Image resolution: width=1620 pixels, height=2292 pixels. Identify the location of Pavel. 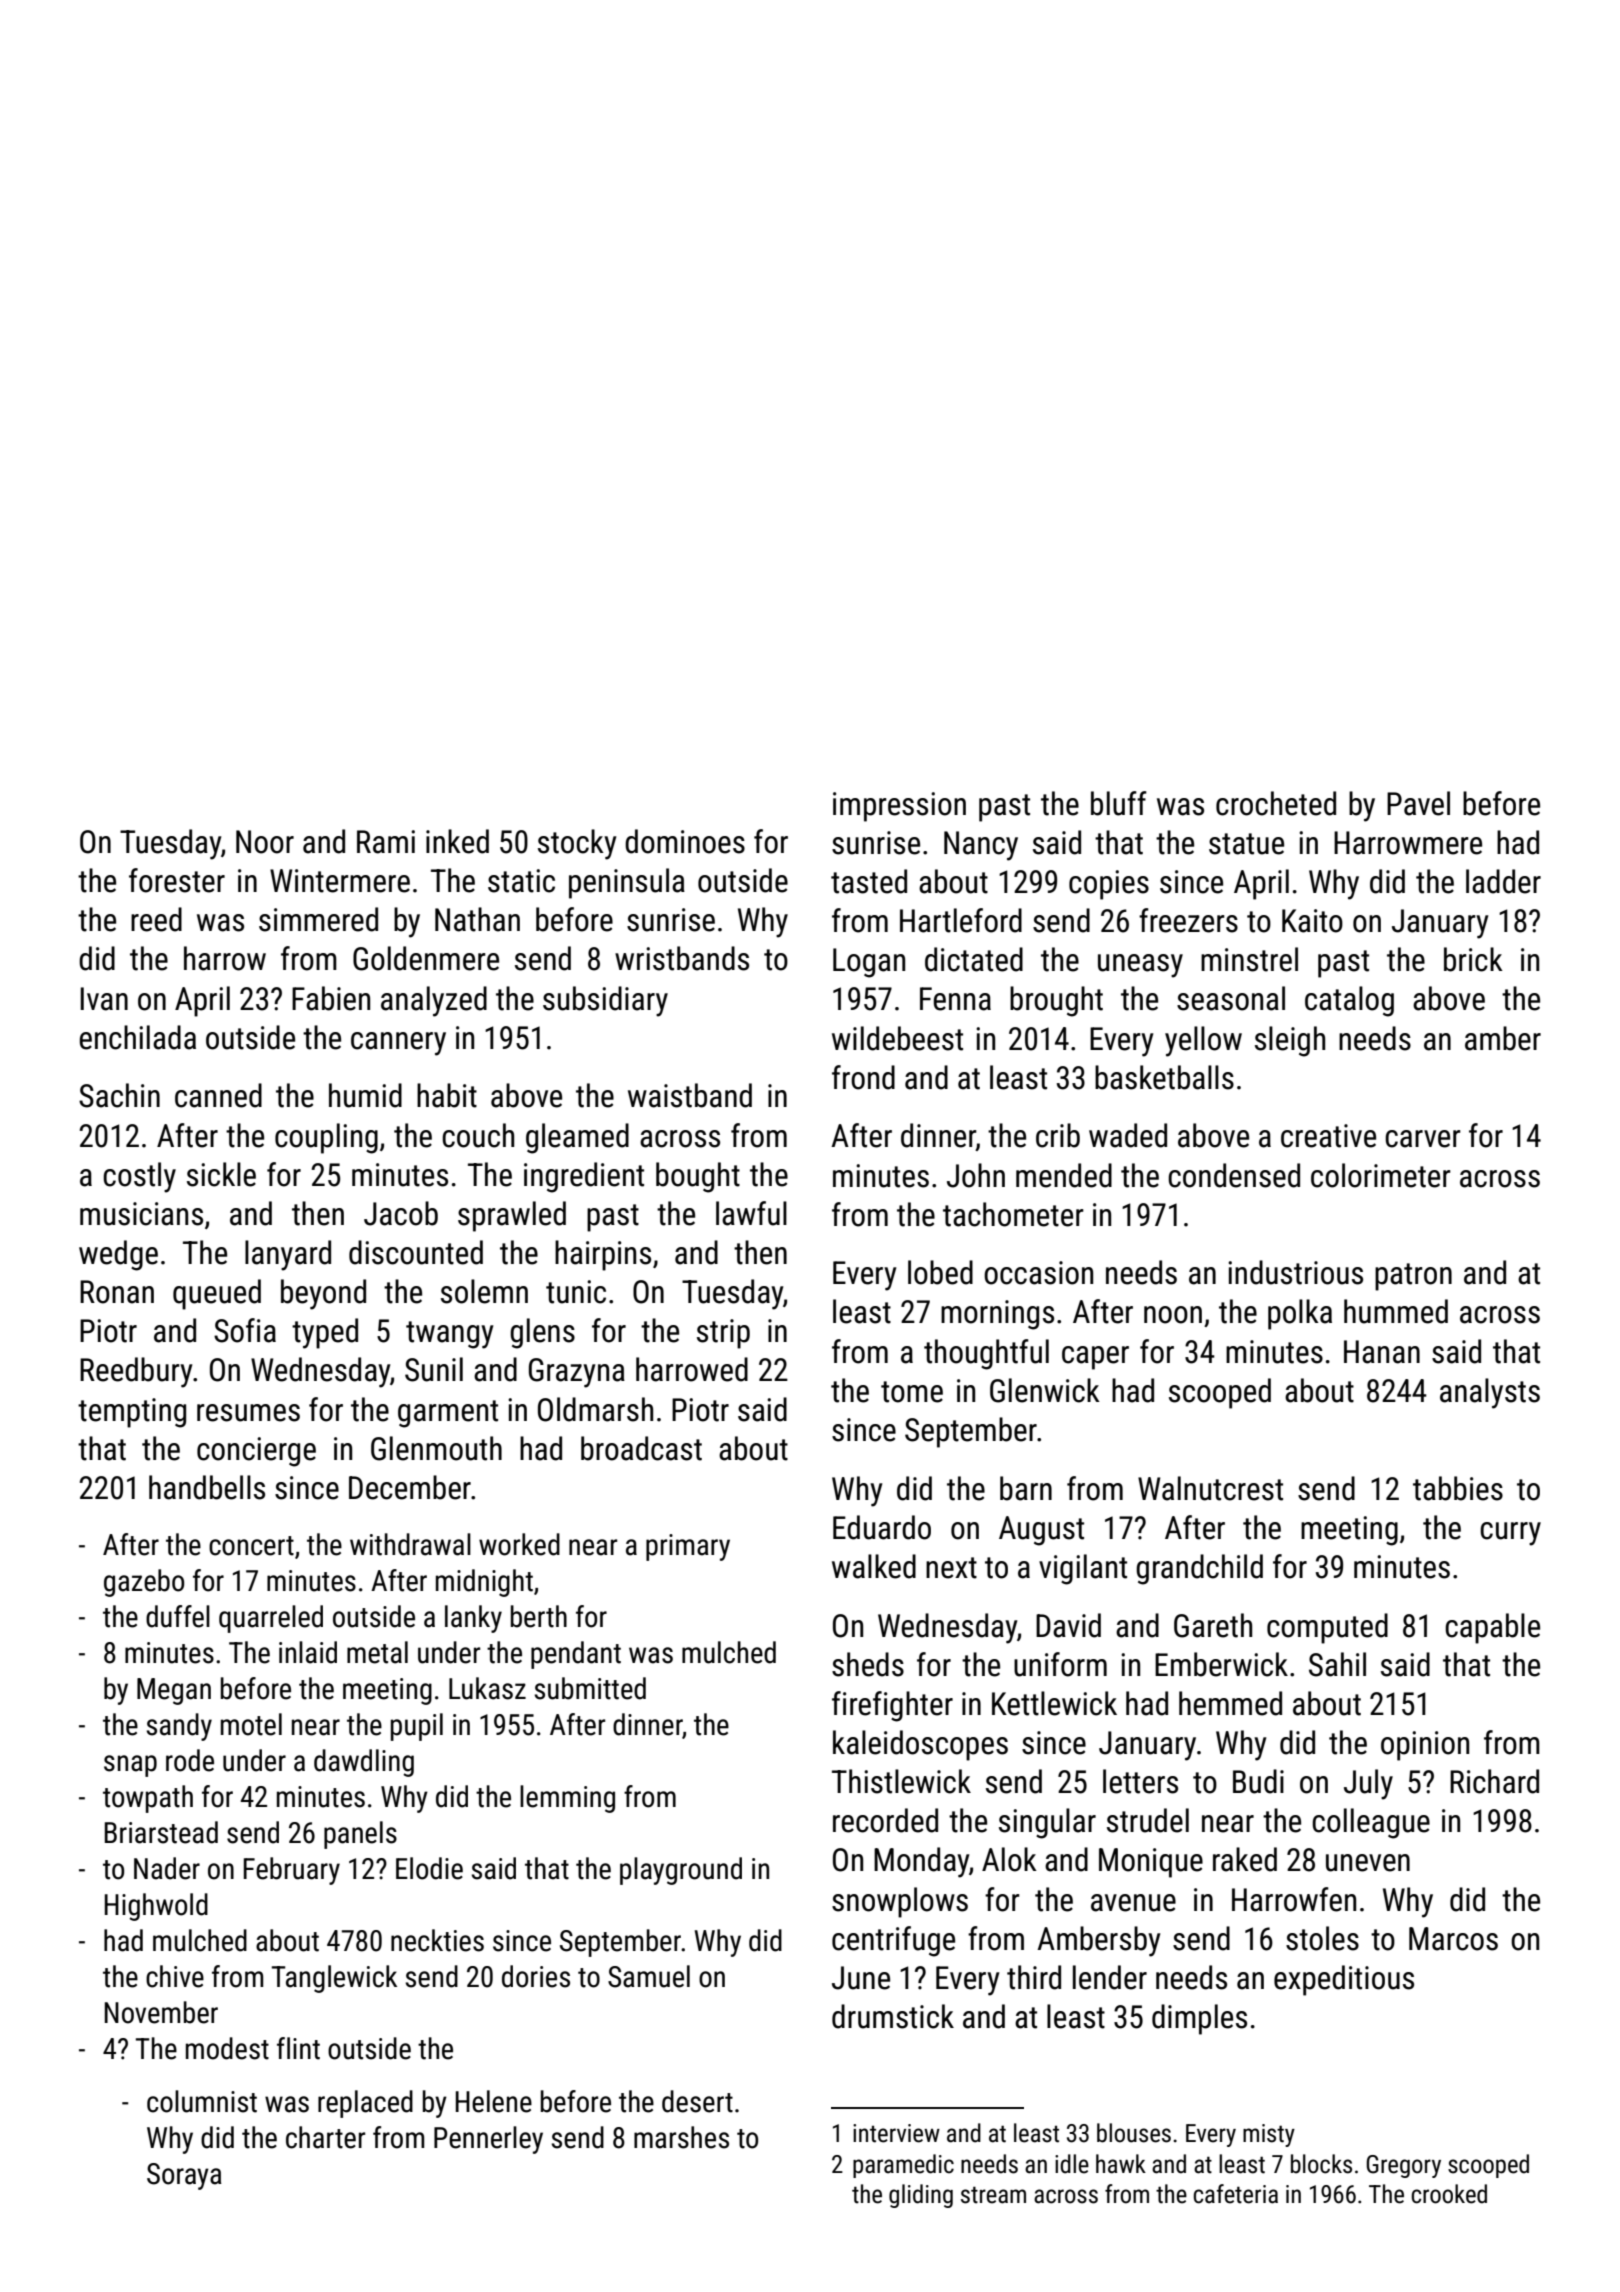
(1418, 803).
